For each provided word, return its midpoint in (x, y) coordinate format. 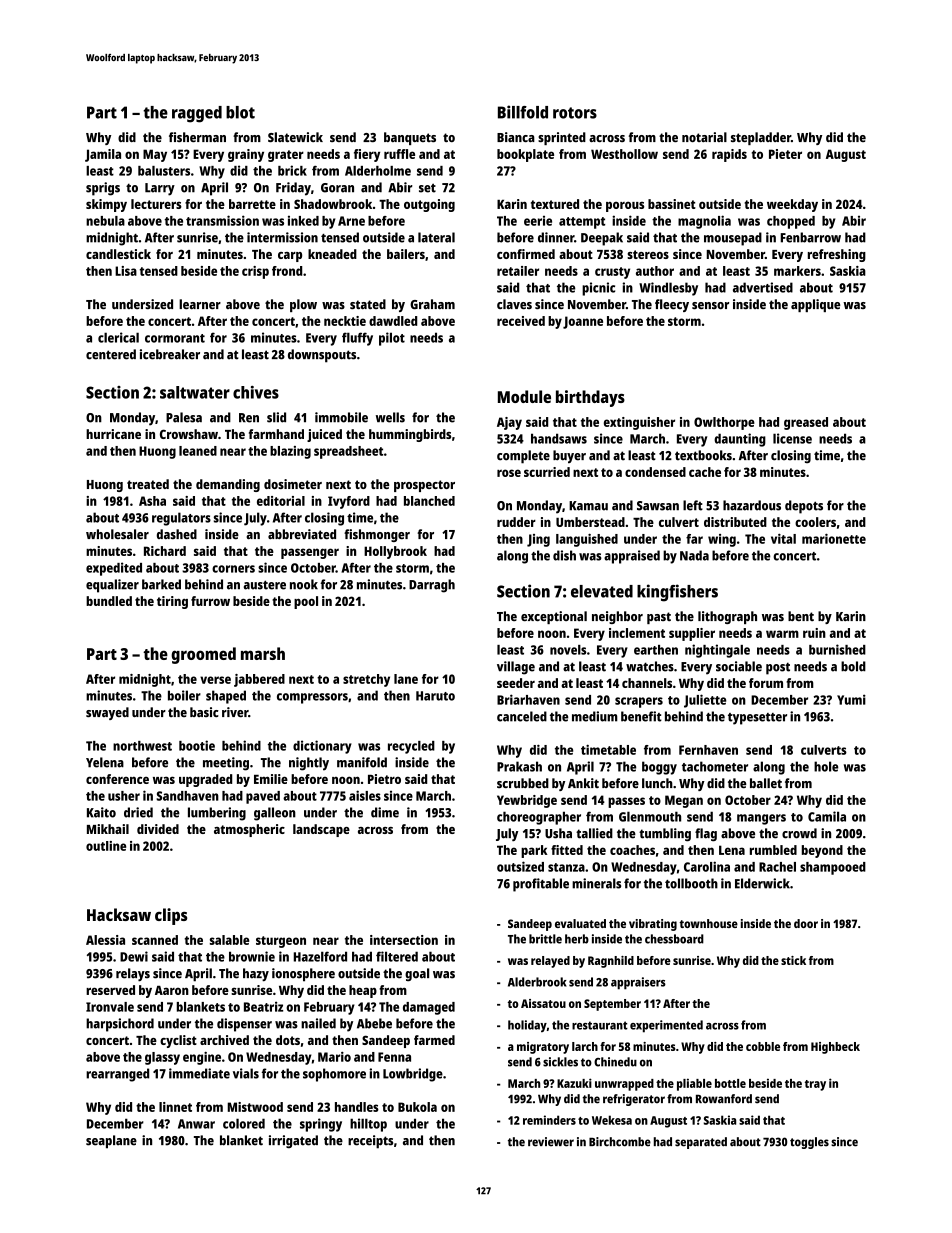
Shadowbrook (333, 204)
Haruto (435, 696)
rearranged (117, 1075)
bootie (197, 745)
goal (417, 975)
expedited (114, 569)
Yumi (851, 699)
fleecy (672, 305)
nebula (105, 221)
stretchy (366, 680)
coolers (815, 522)
